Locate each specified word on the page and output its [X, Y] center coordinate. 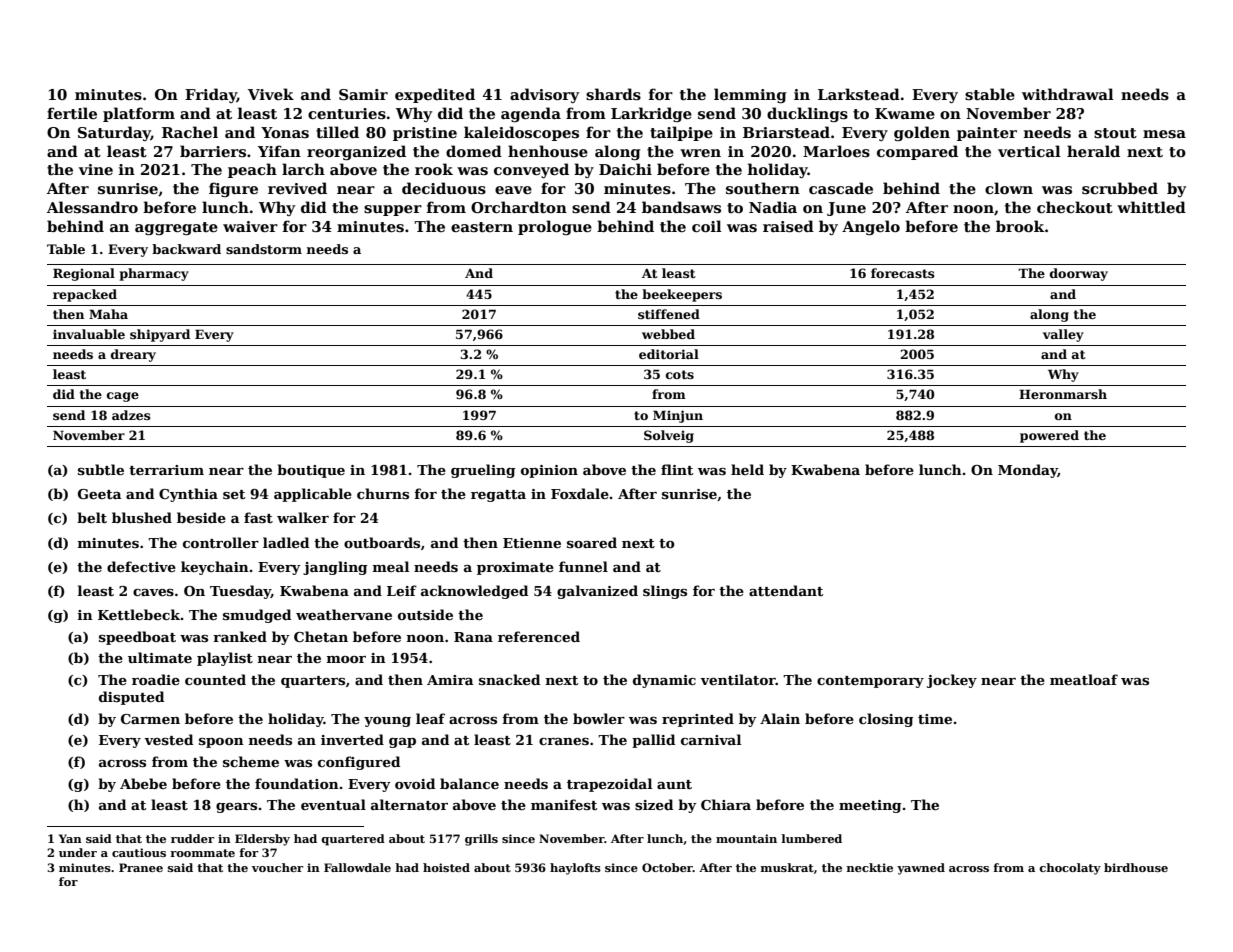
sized [654, 804]
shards [613, 94]
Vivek [271, 94]
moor [346, 659]
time [935, 719]
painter [987, 134]
